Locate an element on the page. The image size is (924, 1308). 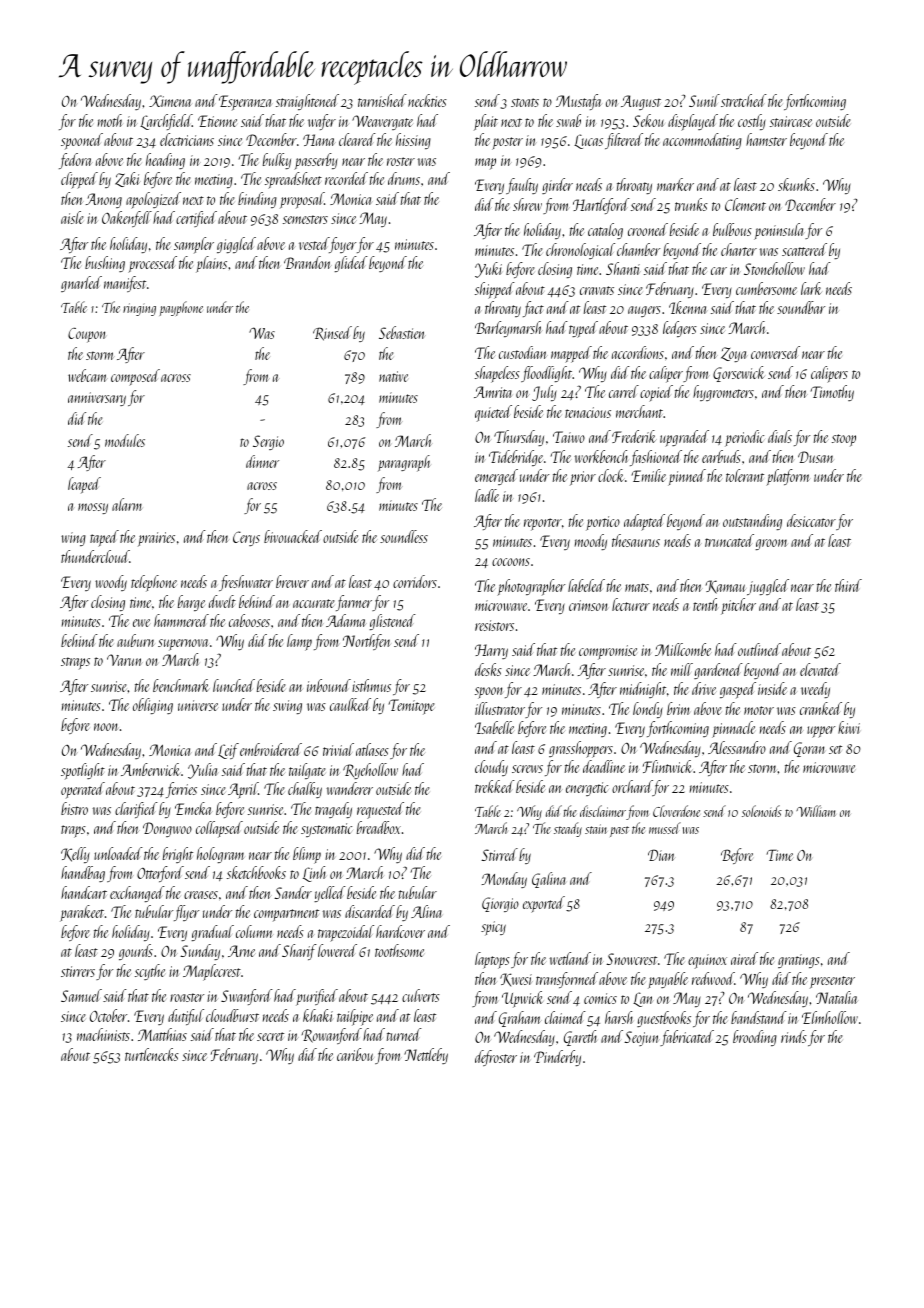
Emilie is located at coordinates (648, 475).
